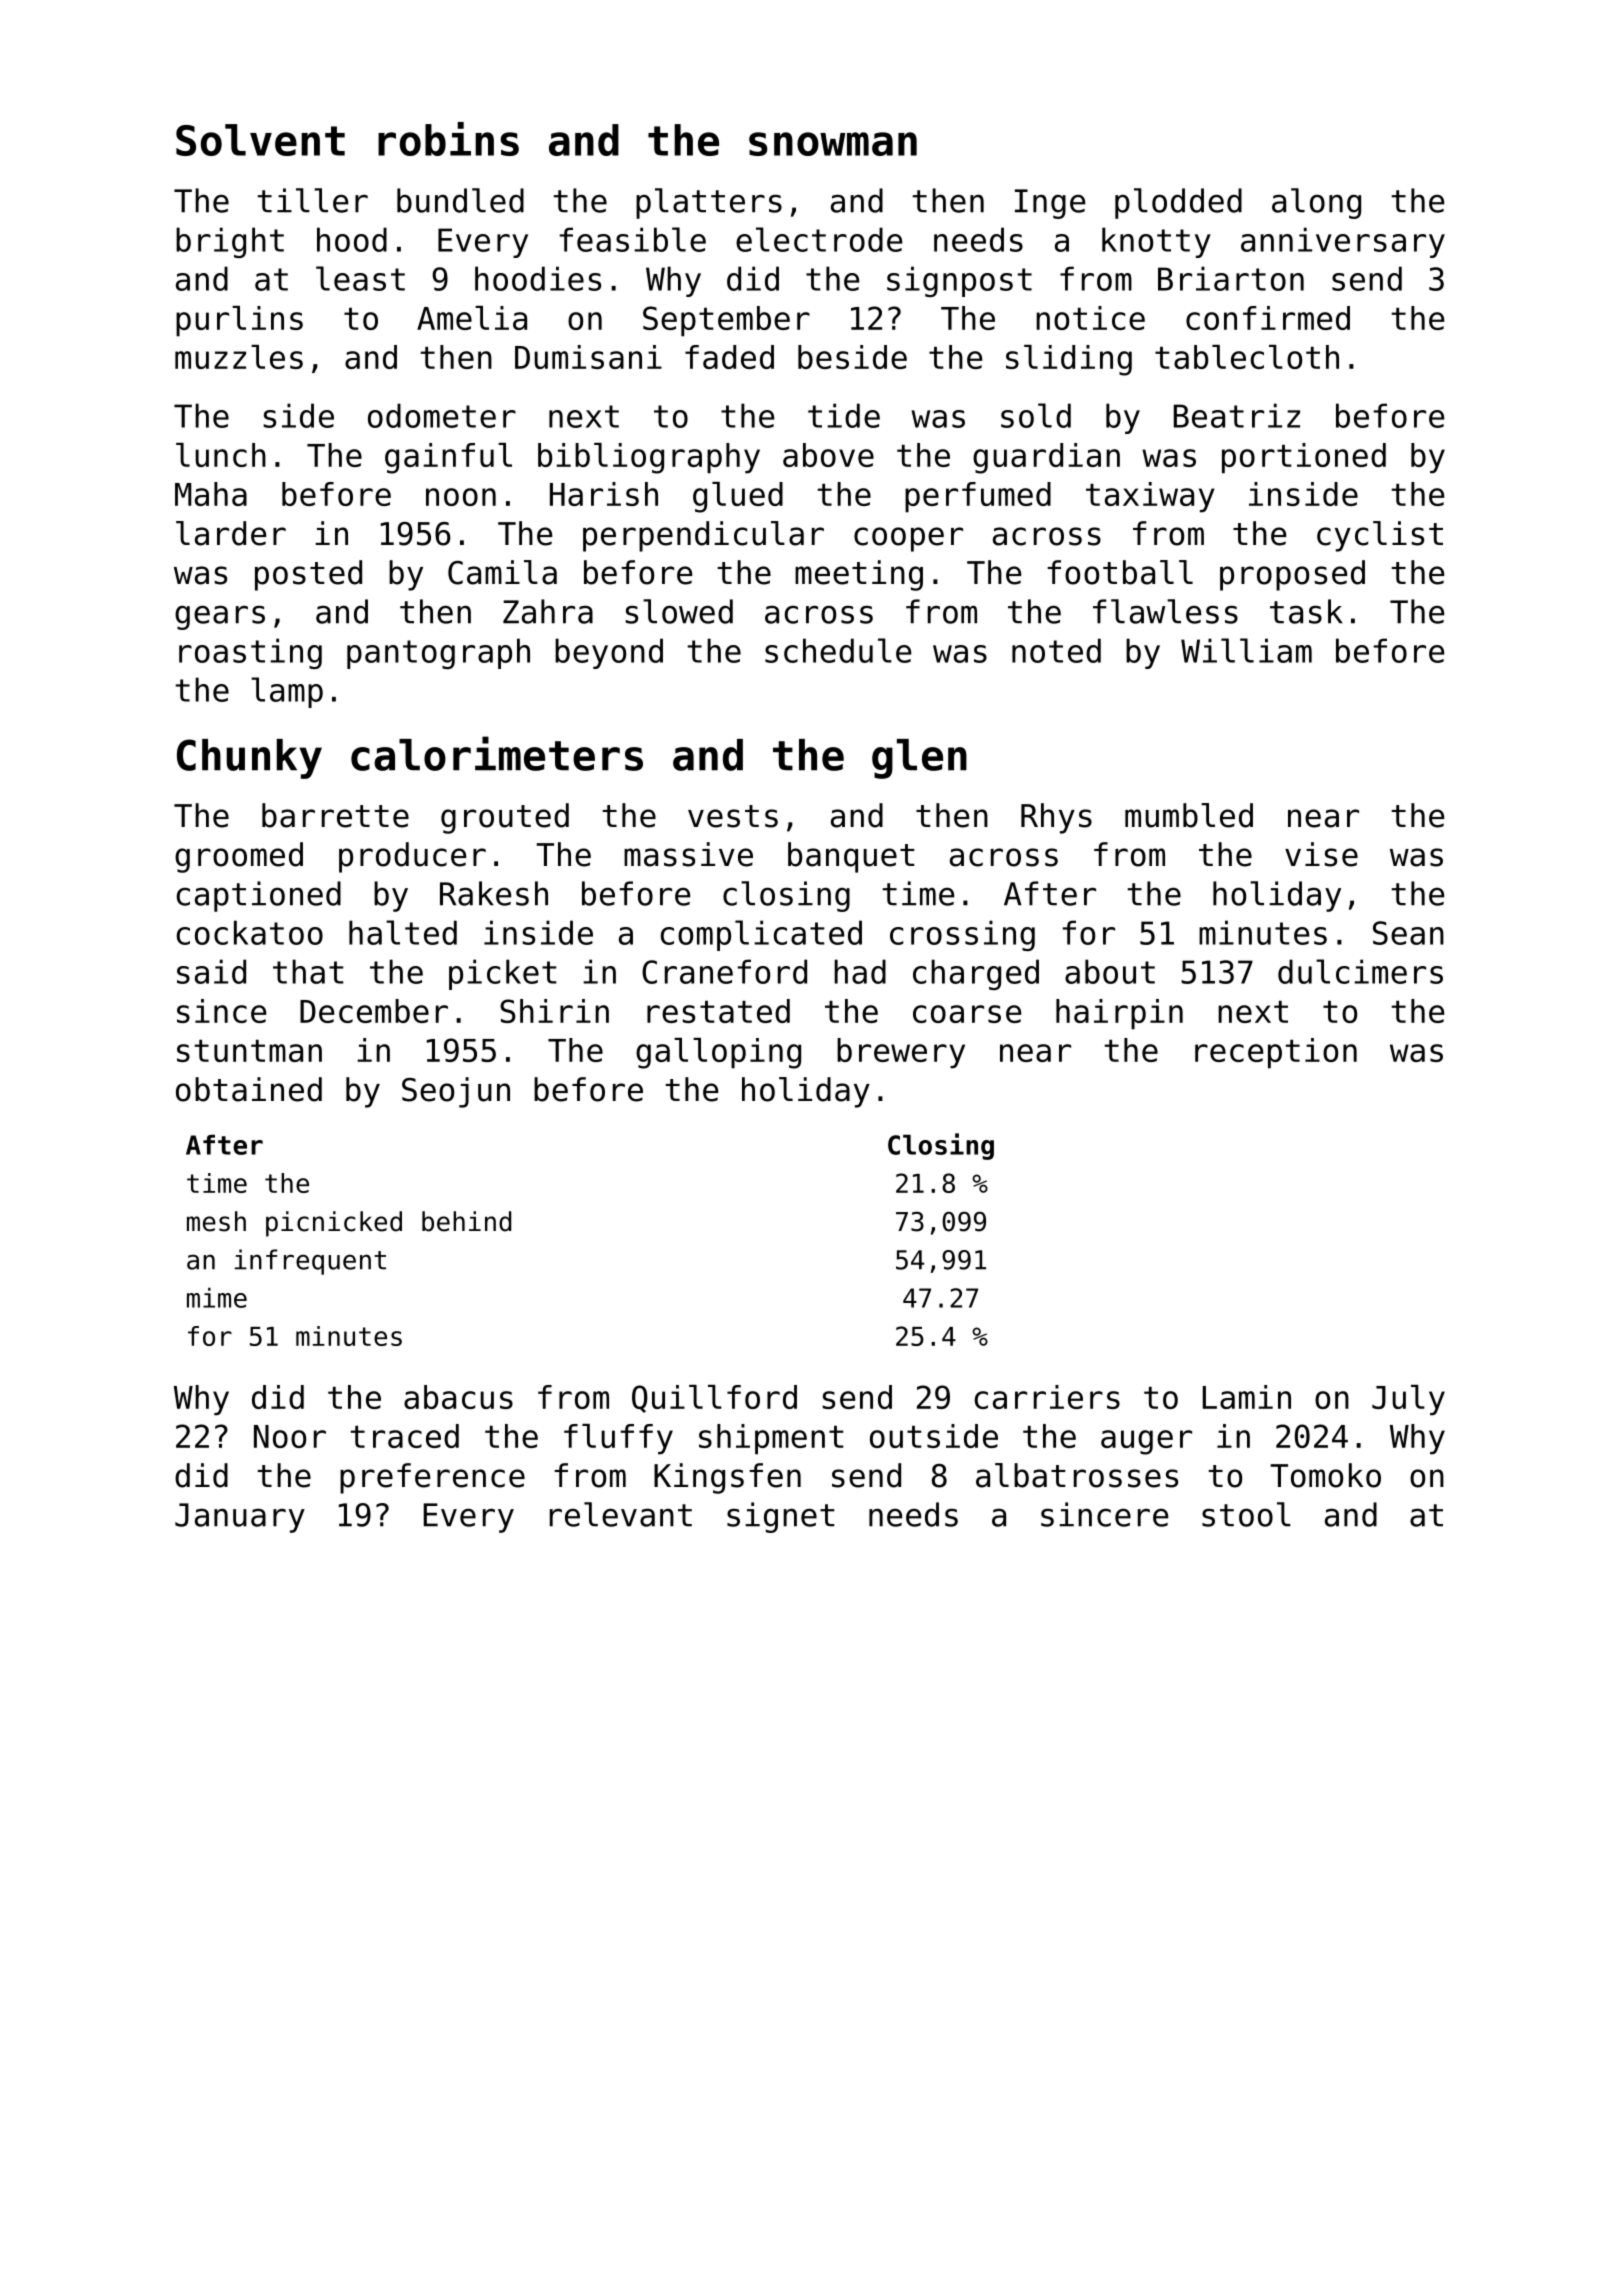 The width and height of the screenshot is (1620, 2292). Describe the element at coordinates (1247, 1397) in the screenshot. I see `Lamin` at that location.
